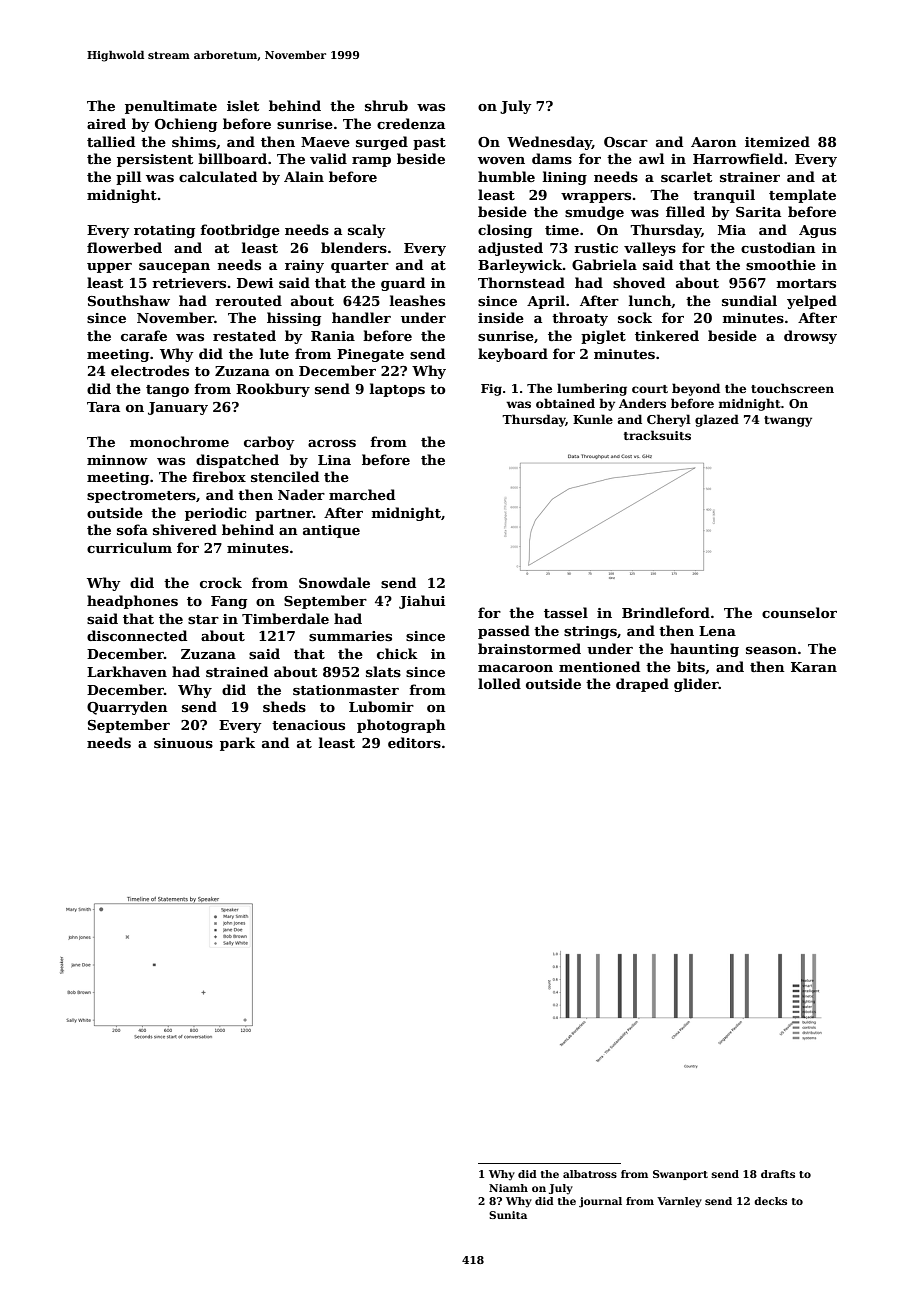 The image size is (924, 1308). Describe the element at coordinates (814, 667) in the page. I see `Karan` at that location.
